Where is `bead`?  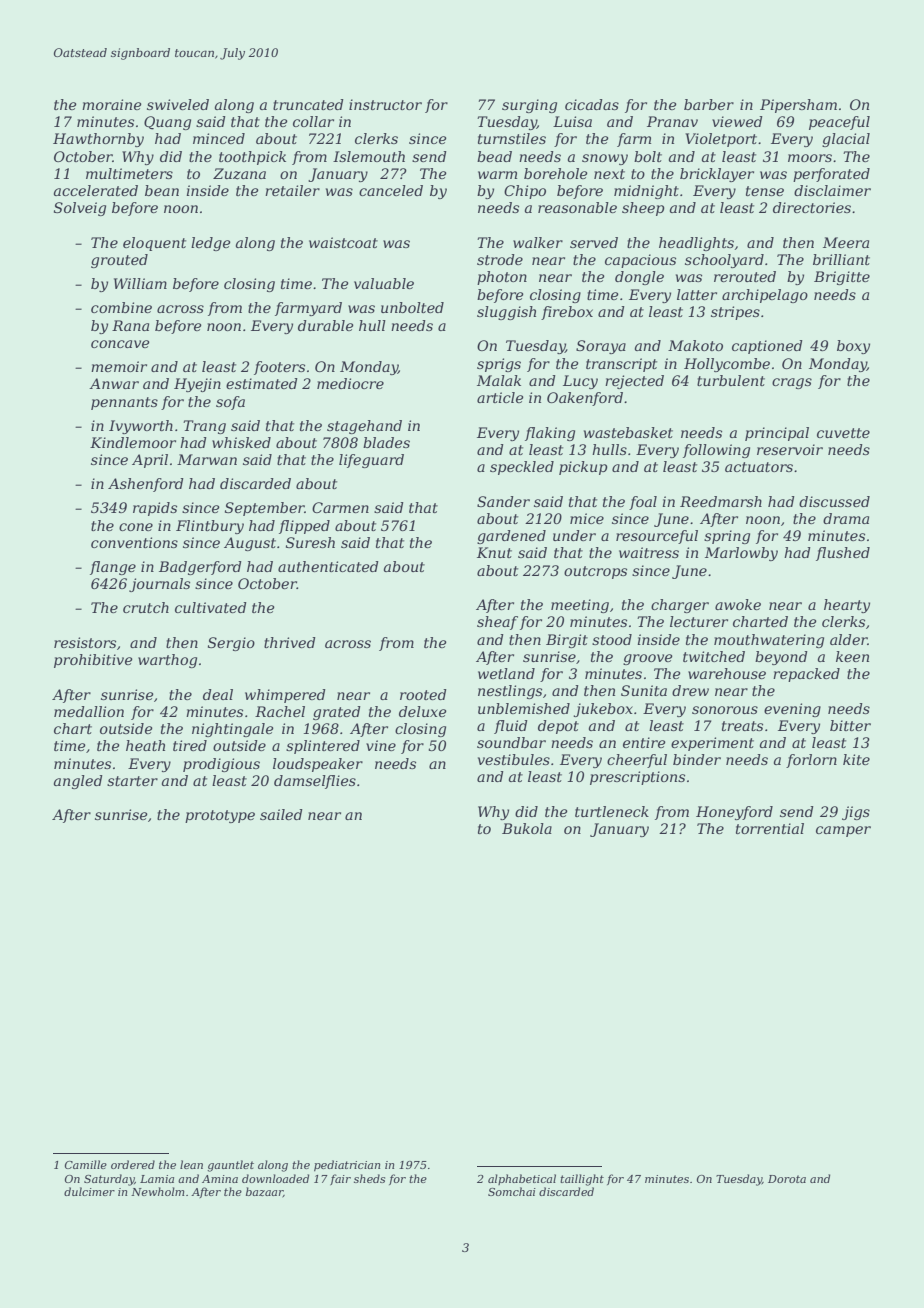
bead is located at coordinates (494, 156).
